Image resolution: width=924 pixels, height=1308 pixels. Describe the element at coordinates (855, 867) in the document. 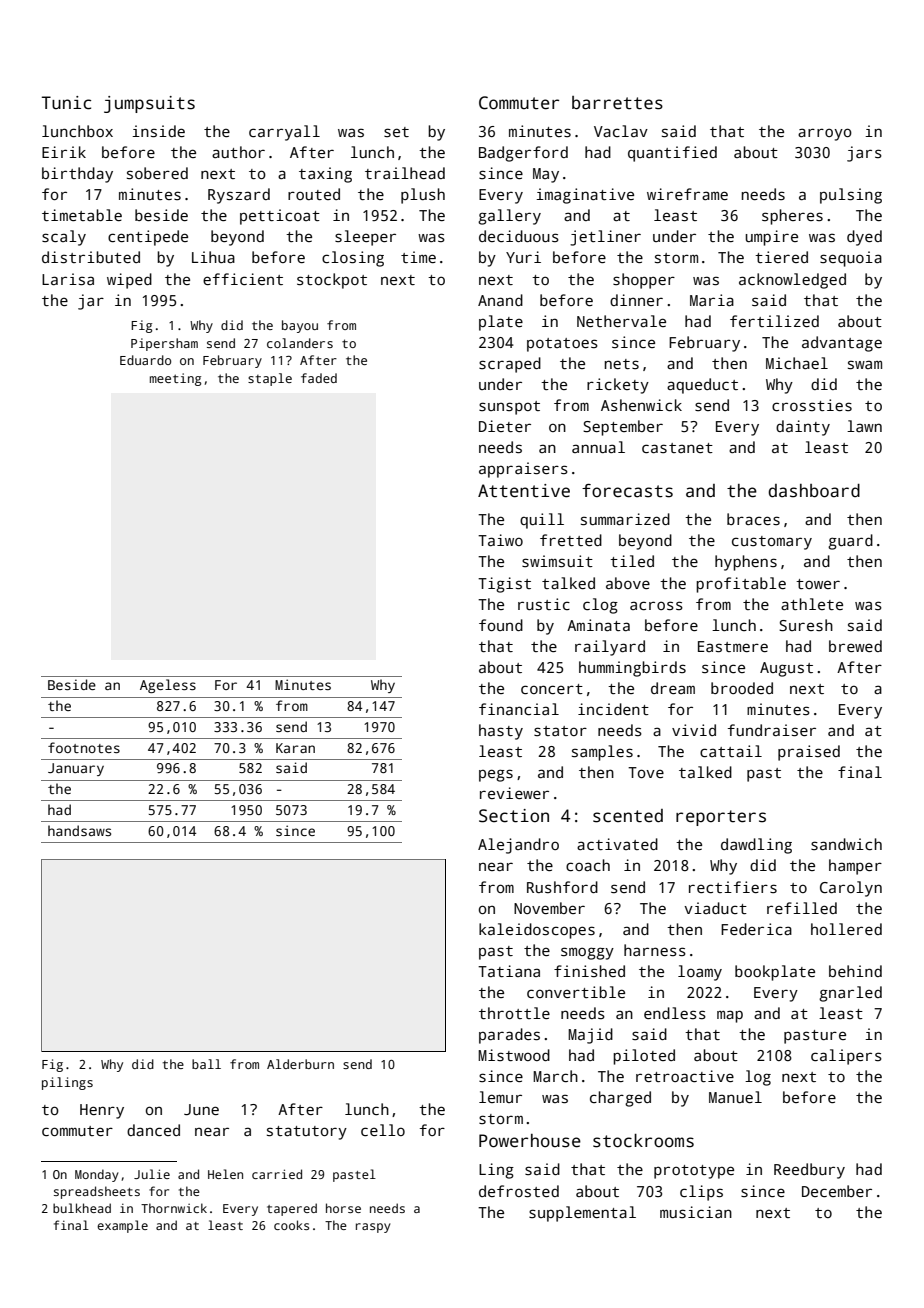

I see `hamper` at that location.
